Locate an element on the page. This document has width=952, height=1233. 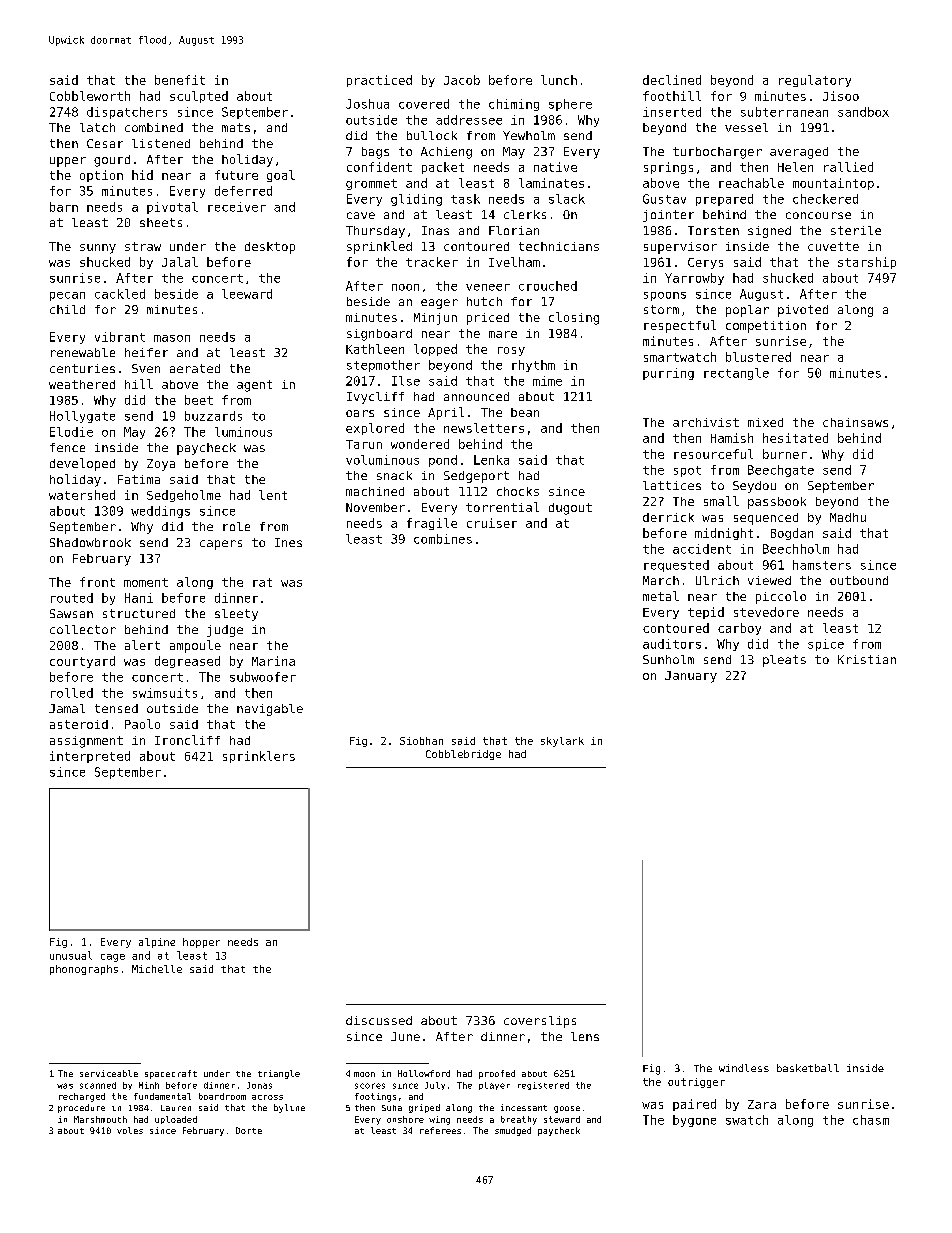
Ulrich is located at coordinates (717, 580).
